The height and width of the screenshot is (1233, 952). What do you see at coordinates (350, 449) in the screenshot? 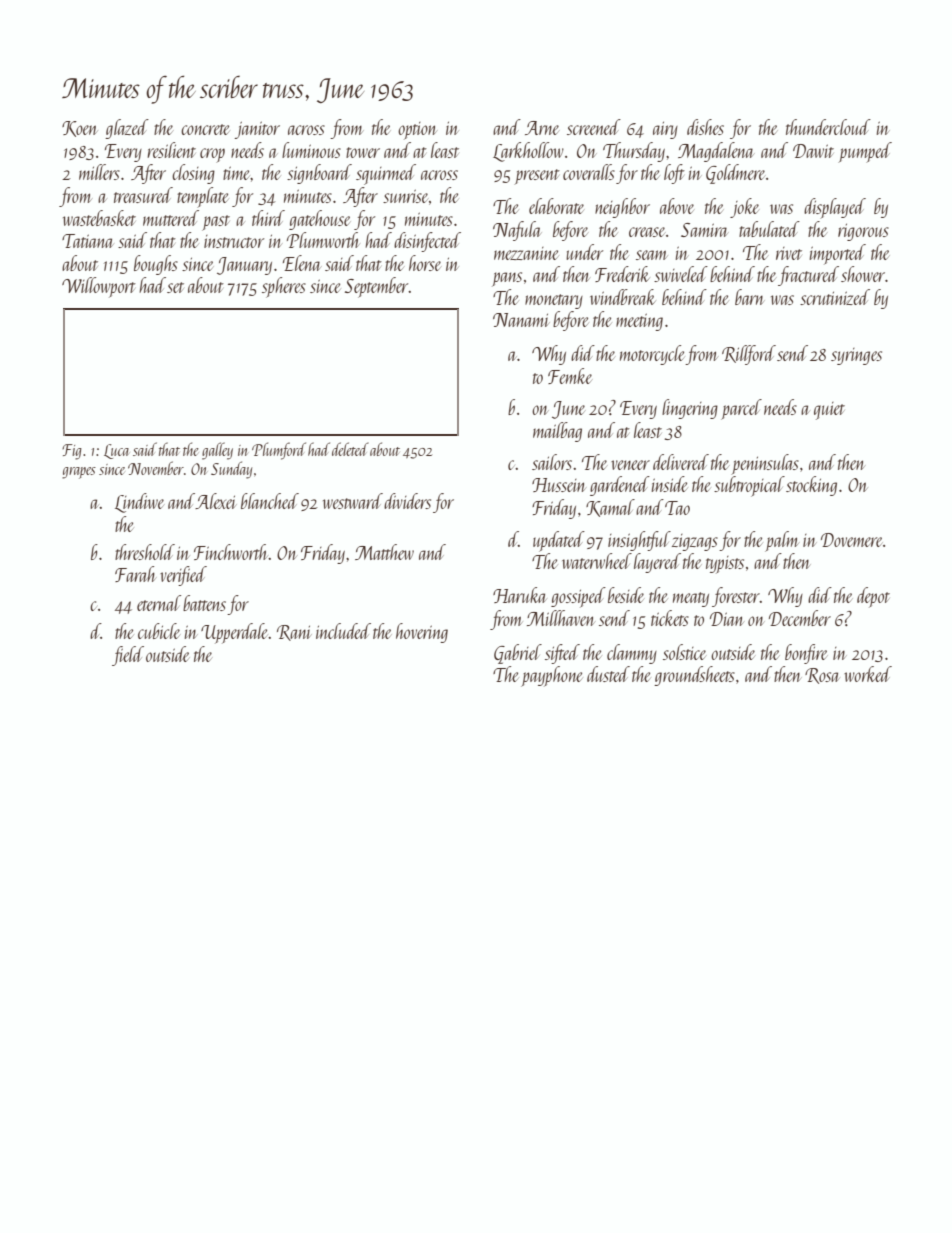
I see `deleted` at bounding box center [350, 449].
